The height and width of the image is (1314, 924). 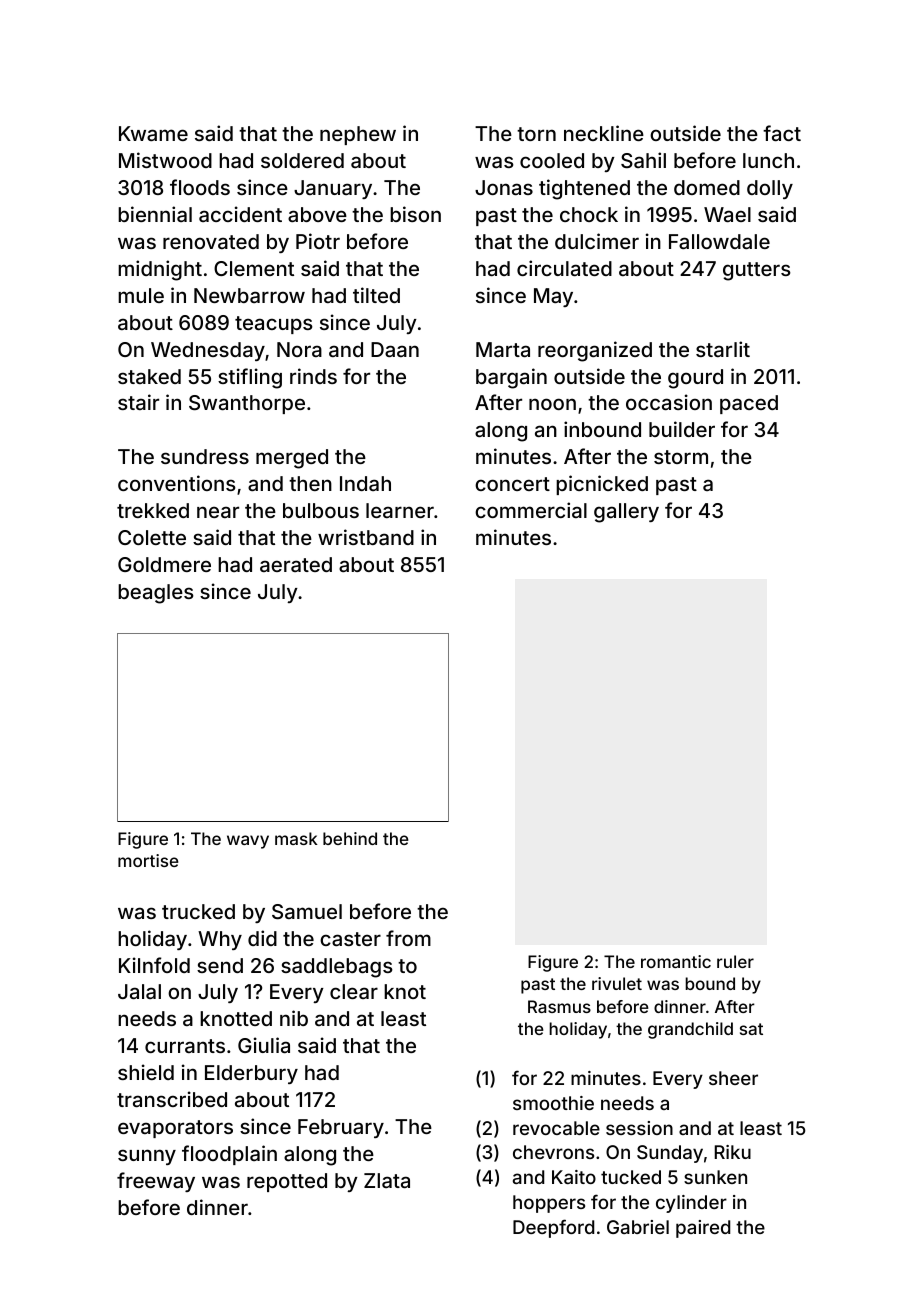 What do you see at coordinates (408, 938) in the image?
I see `from` at bounding box center [408, 938].
